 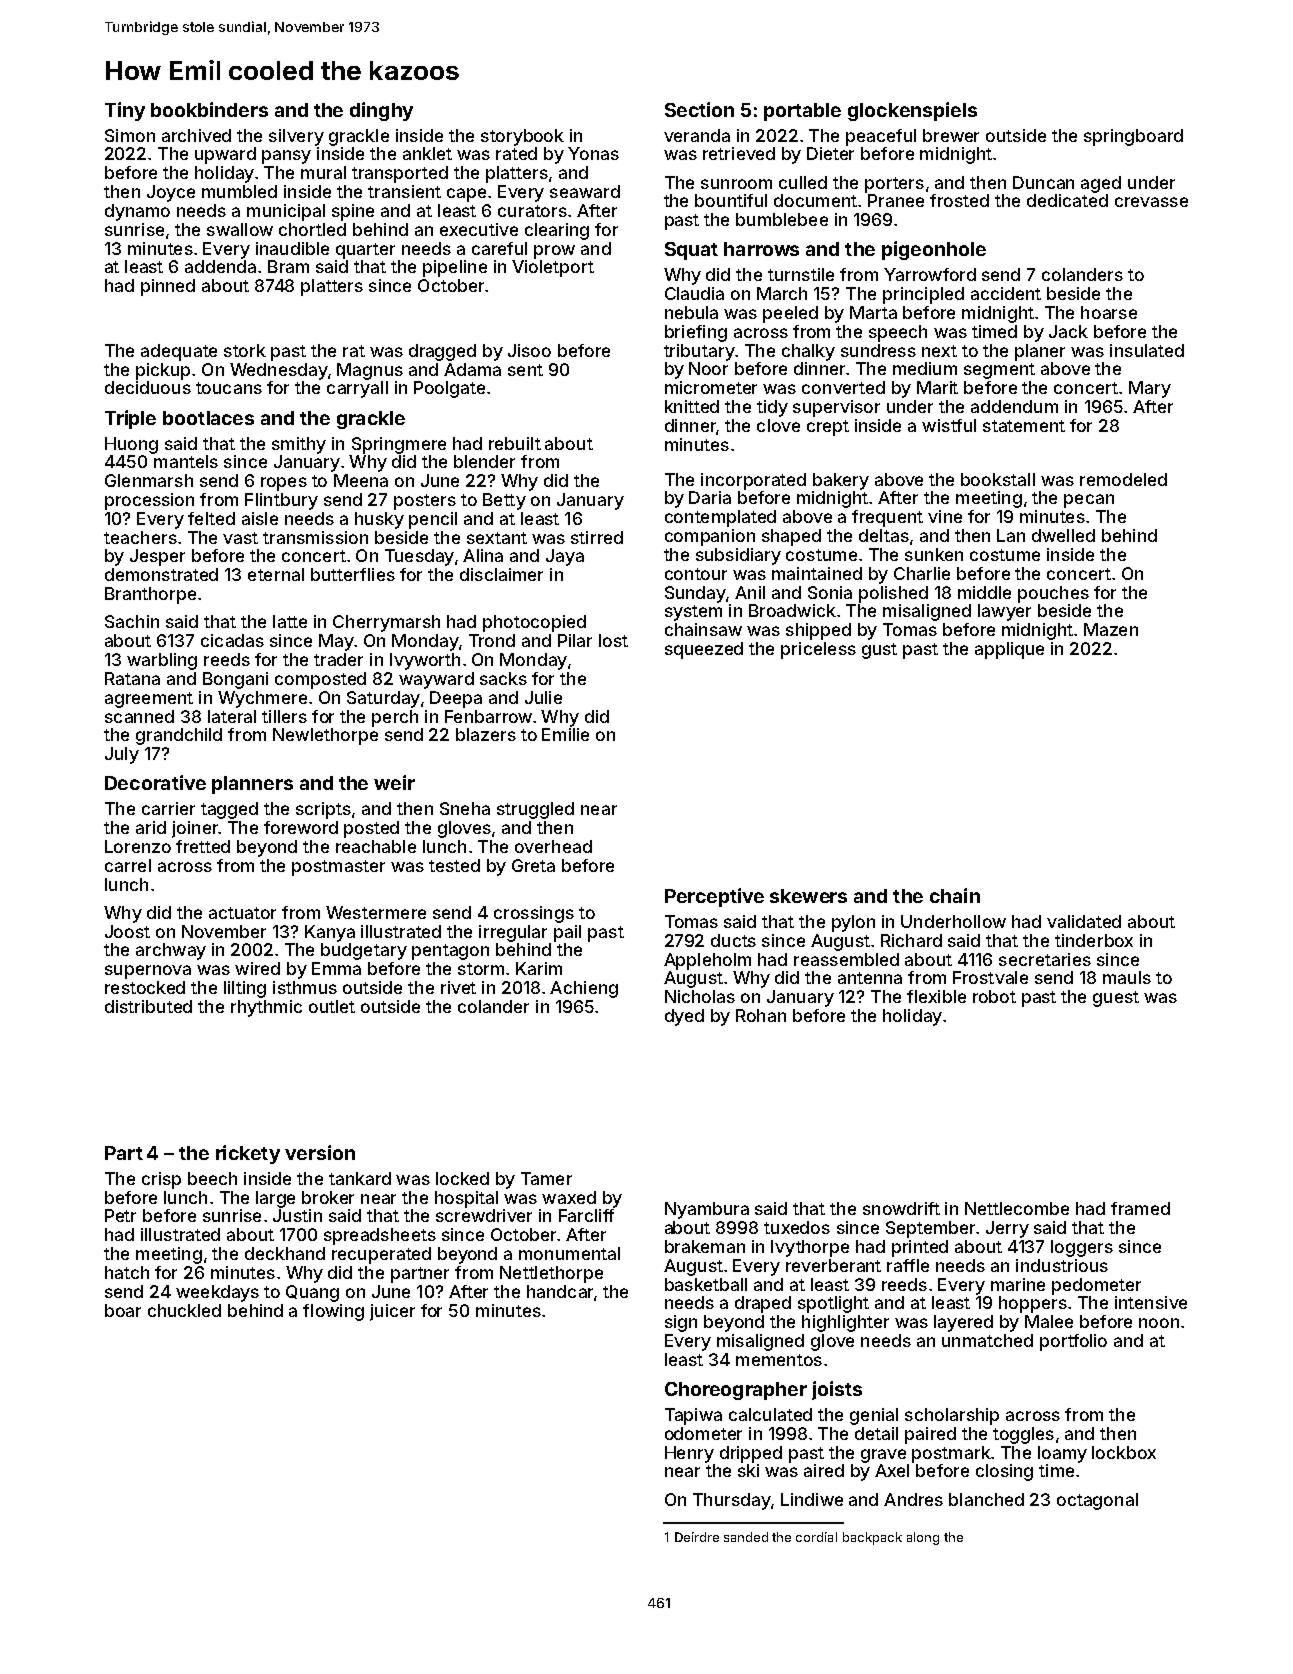 What do you see at coordinates (1009, 650) in the screenshot?
I see `applique` at bounding box center [1009, 650].
